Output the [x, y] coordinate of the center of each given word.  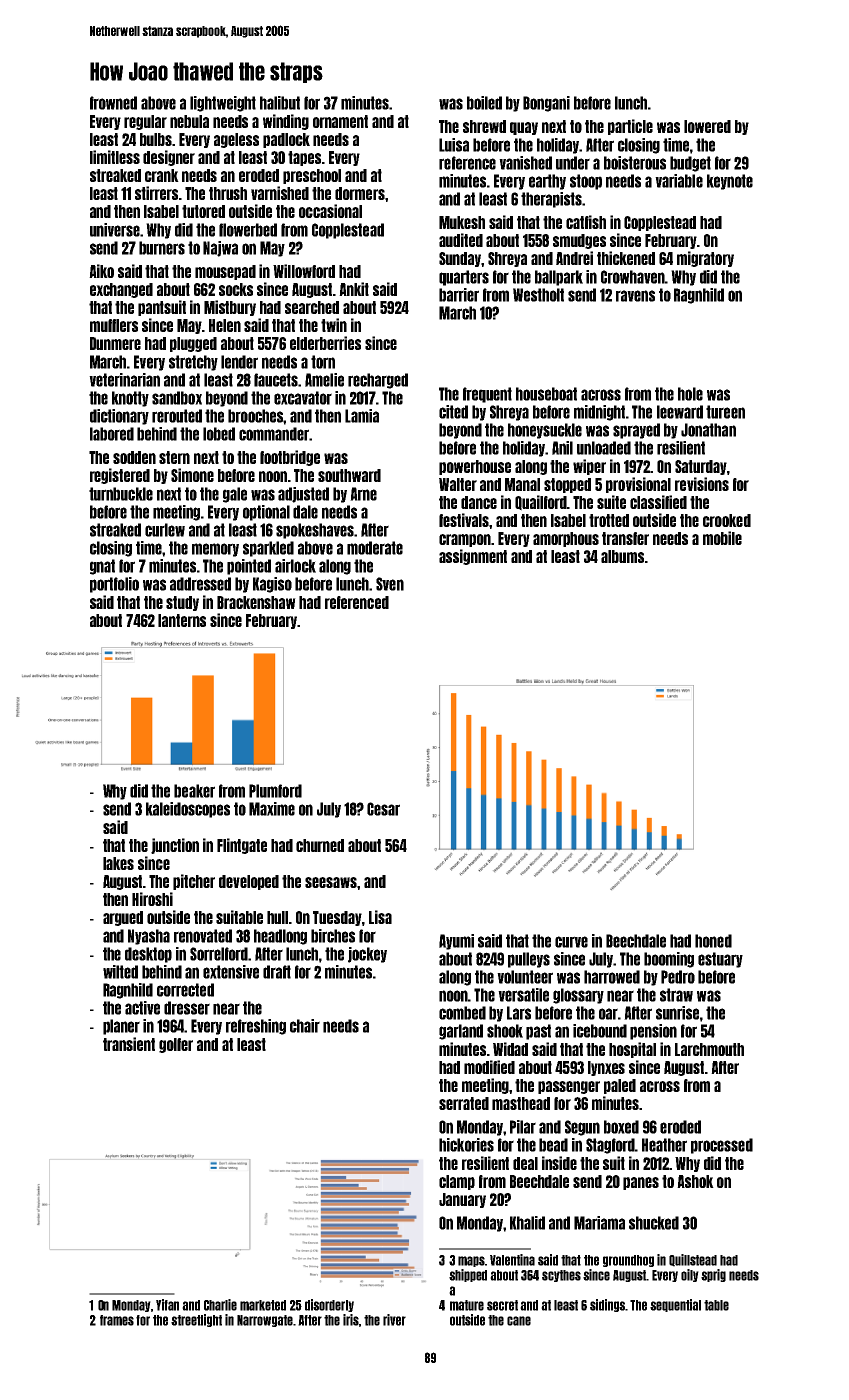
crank [162, 175]
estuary [720, 960]
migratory [705, 259]
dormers [360, 193]
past [538, 1032]
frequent [487, 395]
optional [266, 513]
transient [129, 1044]
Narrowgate [265, 1321]
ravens [635, 296]
